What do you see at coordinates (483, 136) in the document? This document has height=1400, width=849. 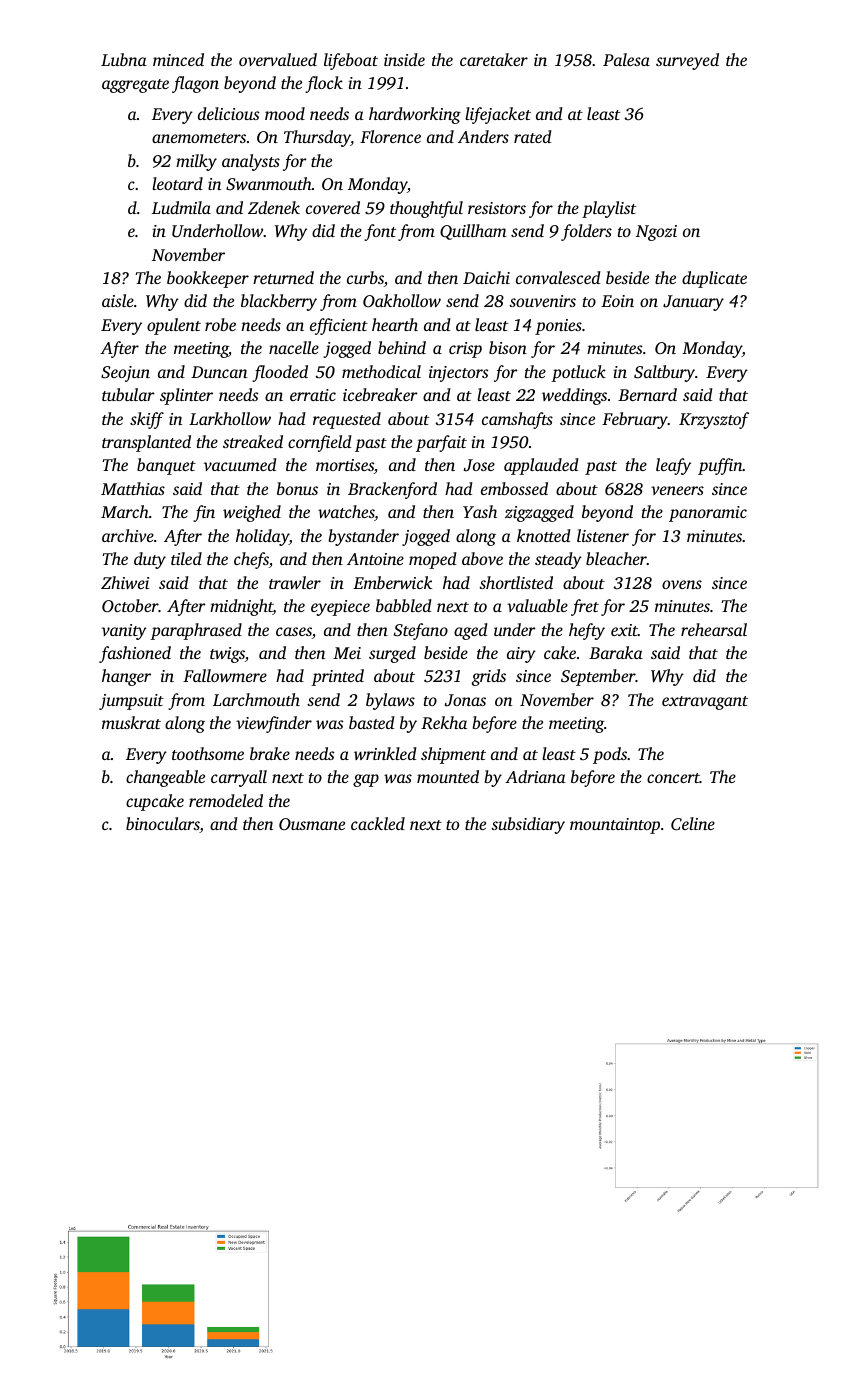 I see `Anders` at bounding box center [483, 136].
